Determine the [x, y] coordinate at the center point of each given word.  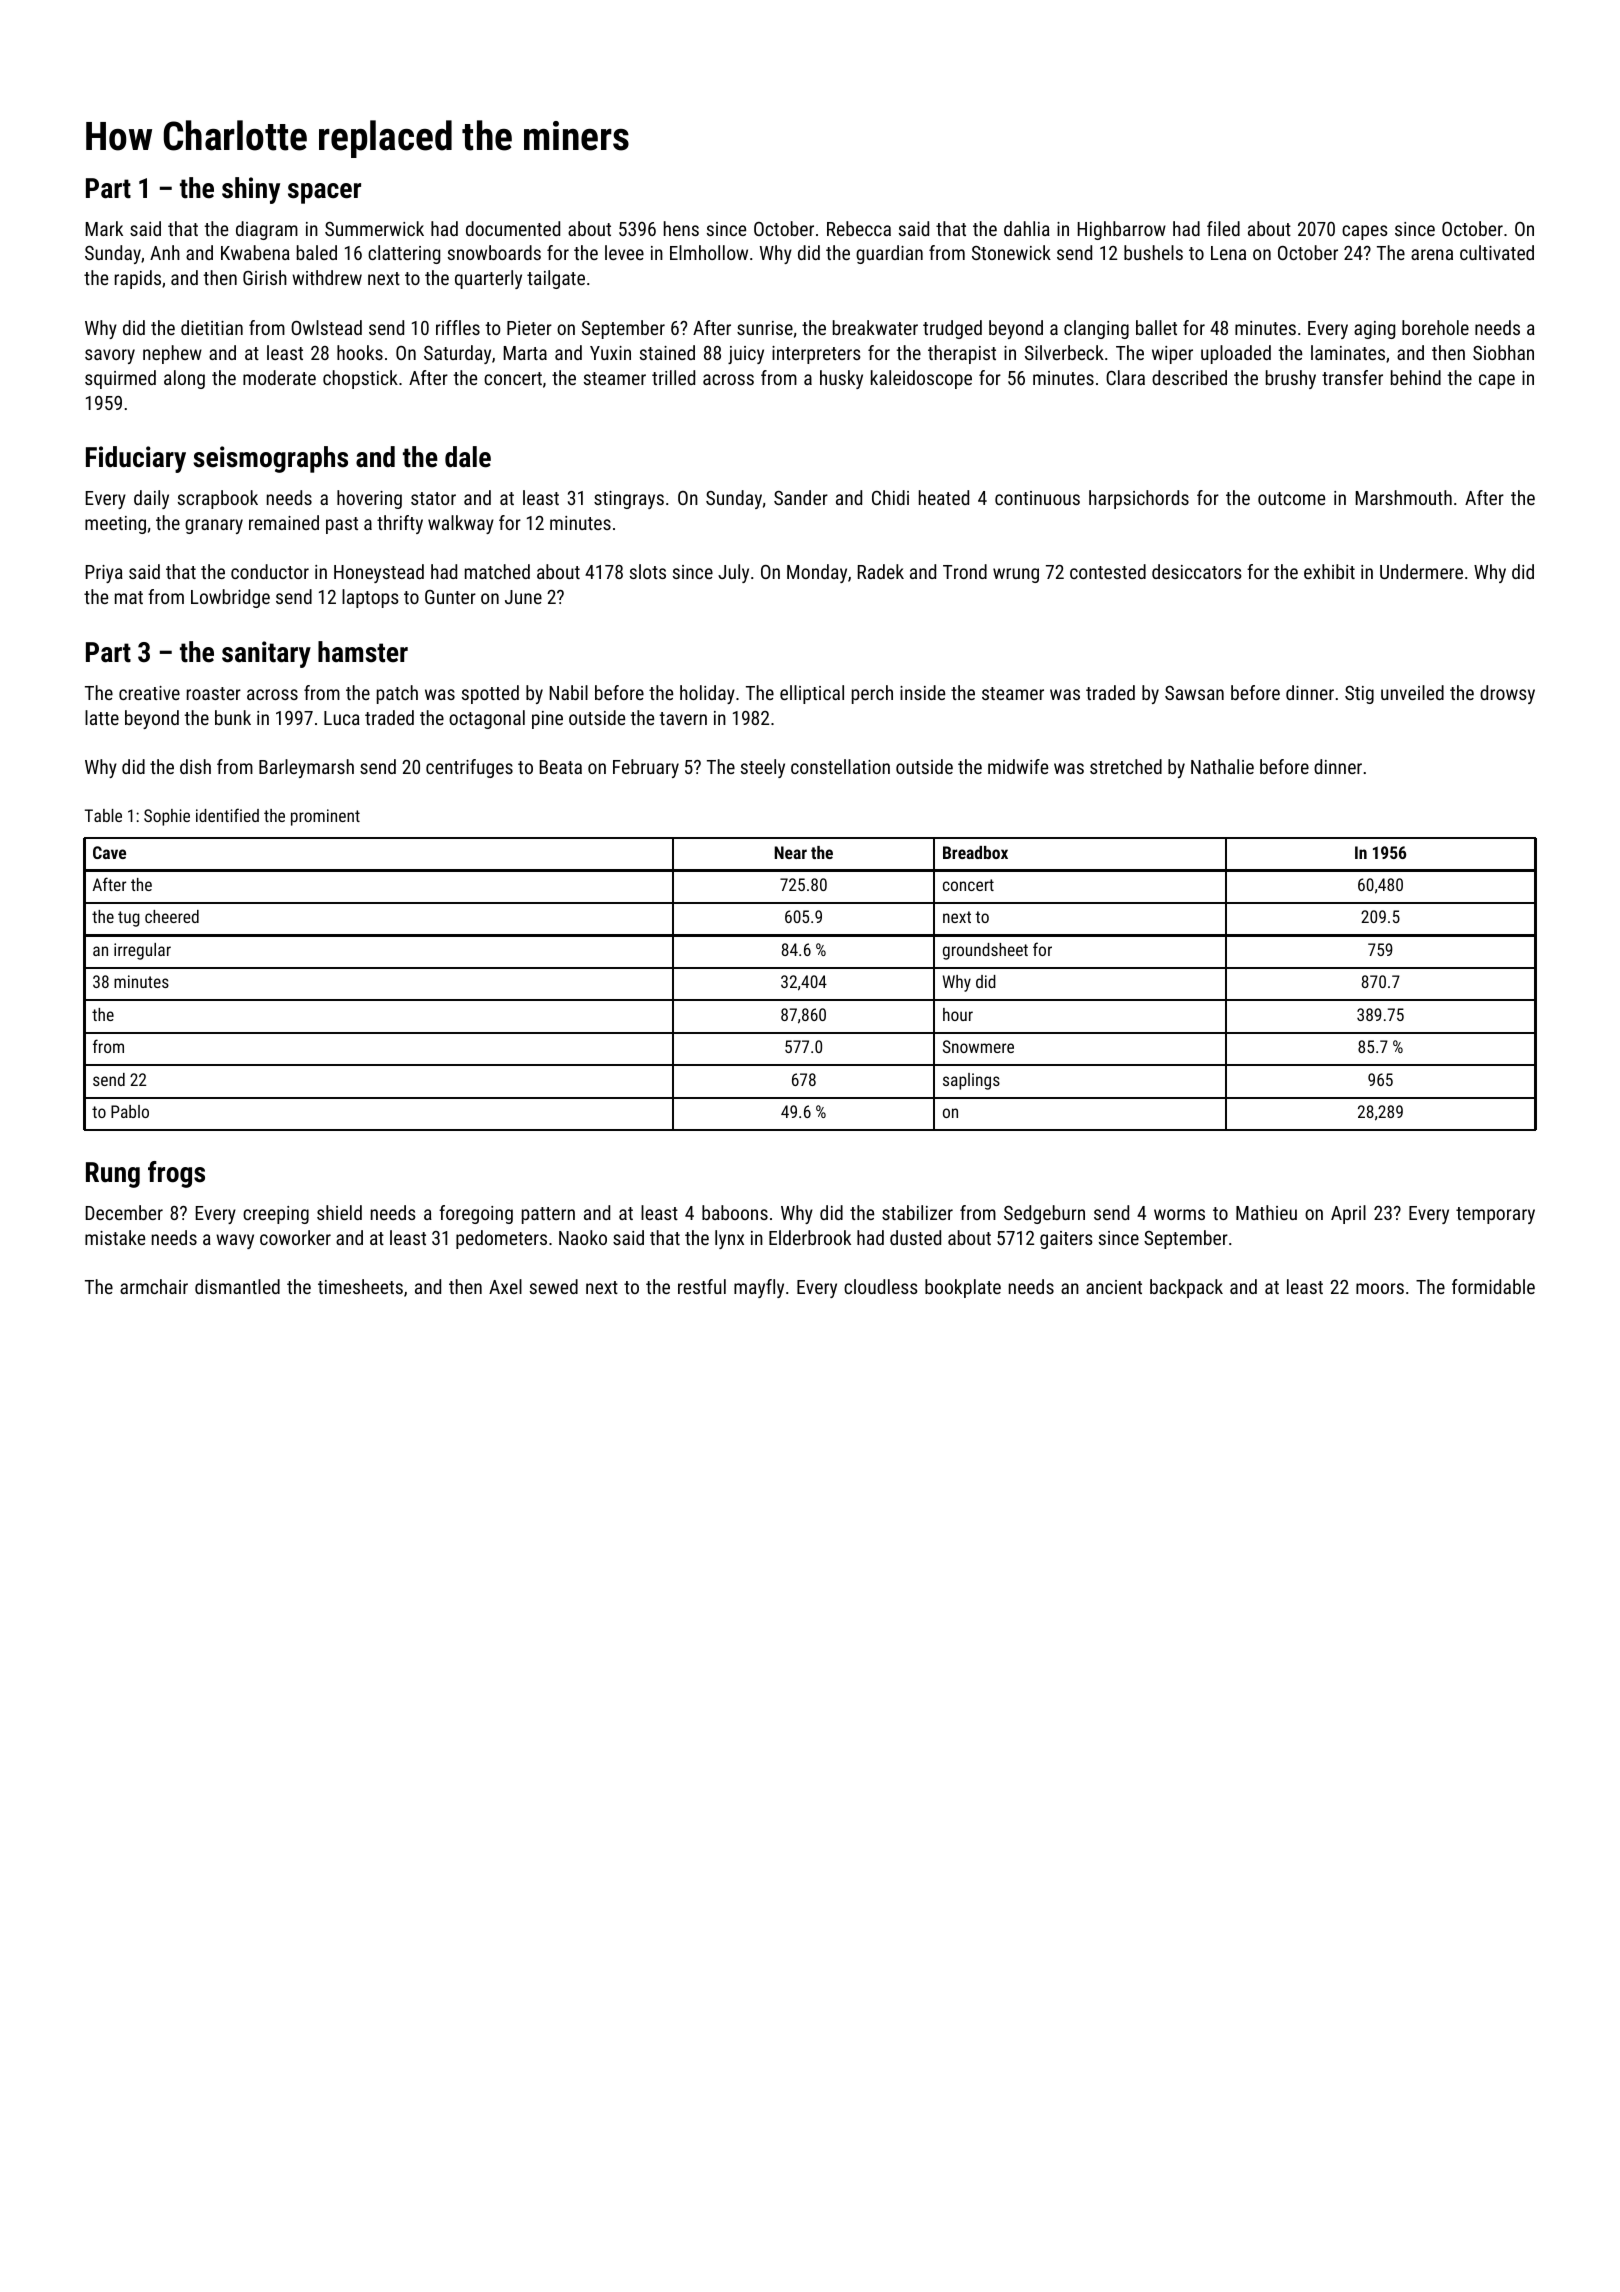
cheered [172, 916]
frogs [176, 1174]
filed [1223, 228]
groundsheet [985, 951]
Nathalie [1222, 766]
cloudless [881, 1286]
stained [667, 352]
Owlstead [326, 327]
